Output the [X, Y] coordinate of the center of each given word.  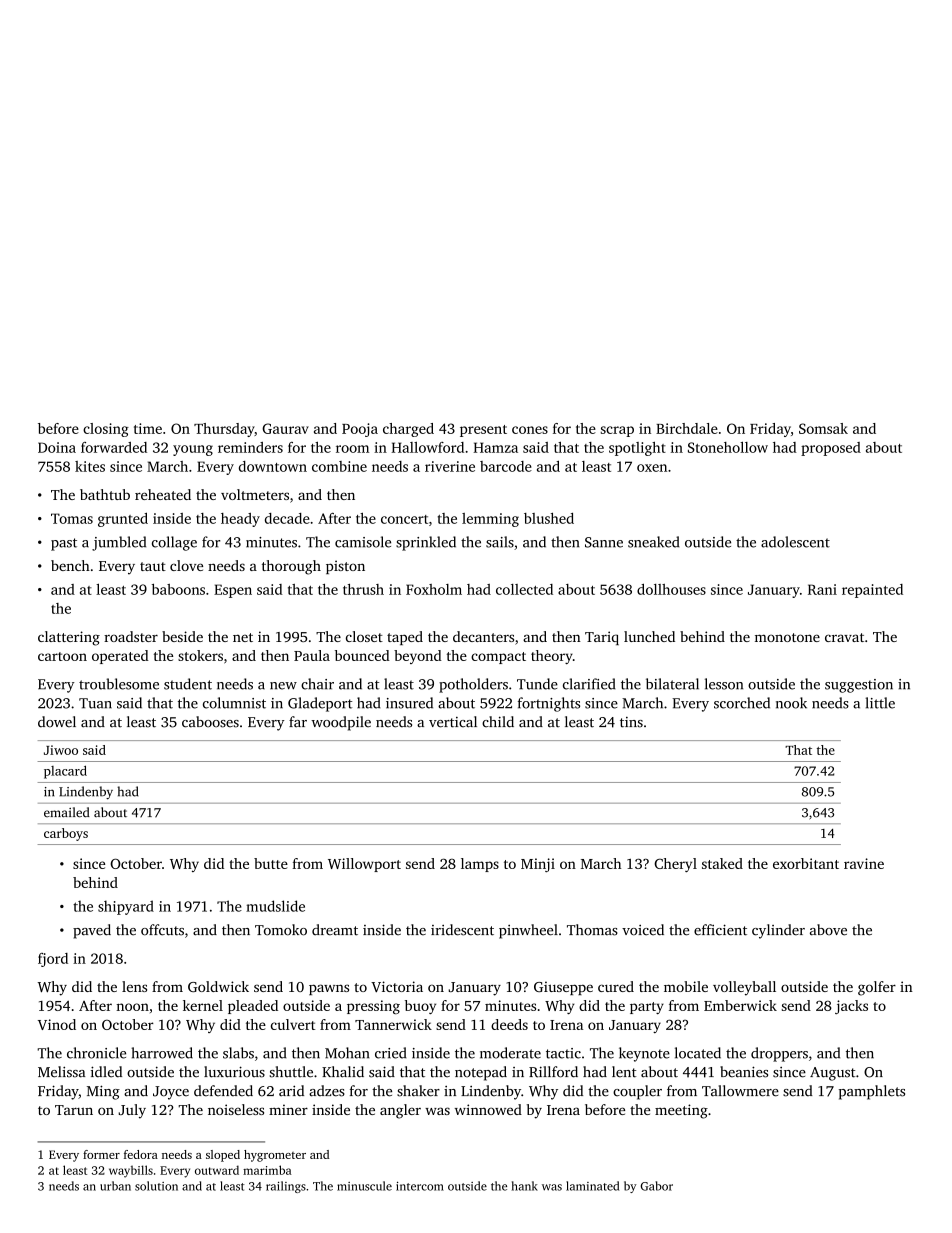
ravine [864, 863]
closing [106, 430]
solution [156, 1186]
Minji [538, 865]
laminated [592, 1186]
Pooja [360, 430]
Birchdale [687, 428]
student [188, 684]
